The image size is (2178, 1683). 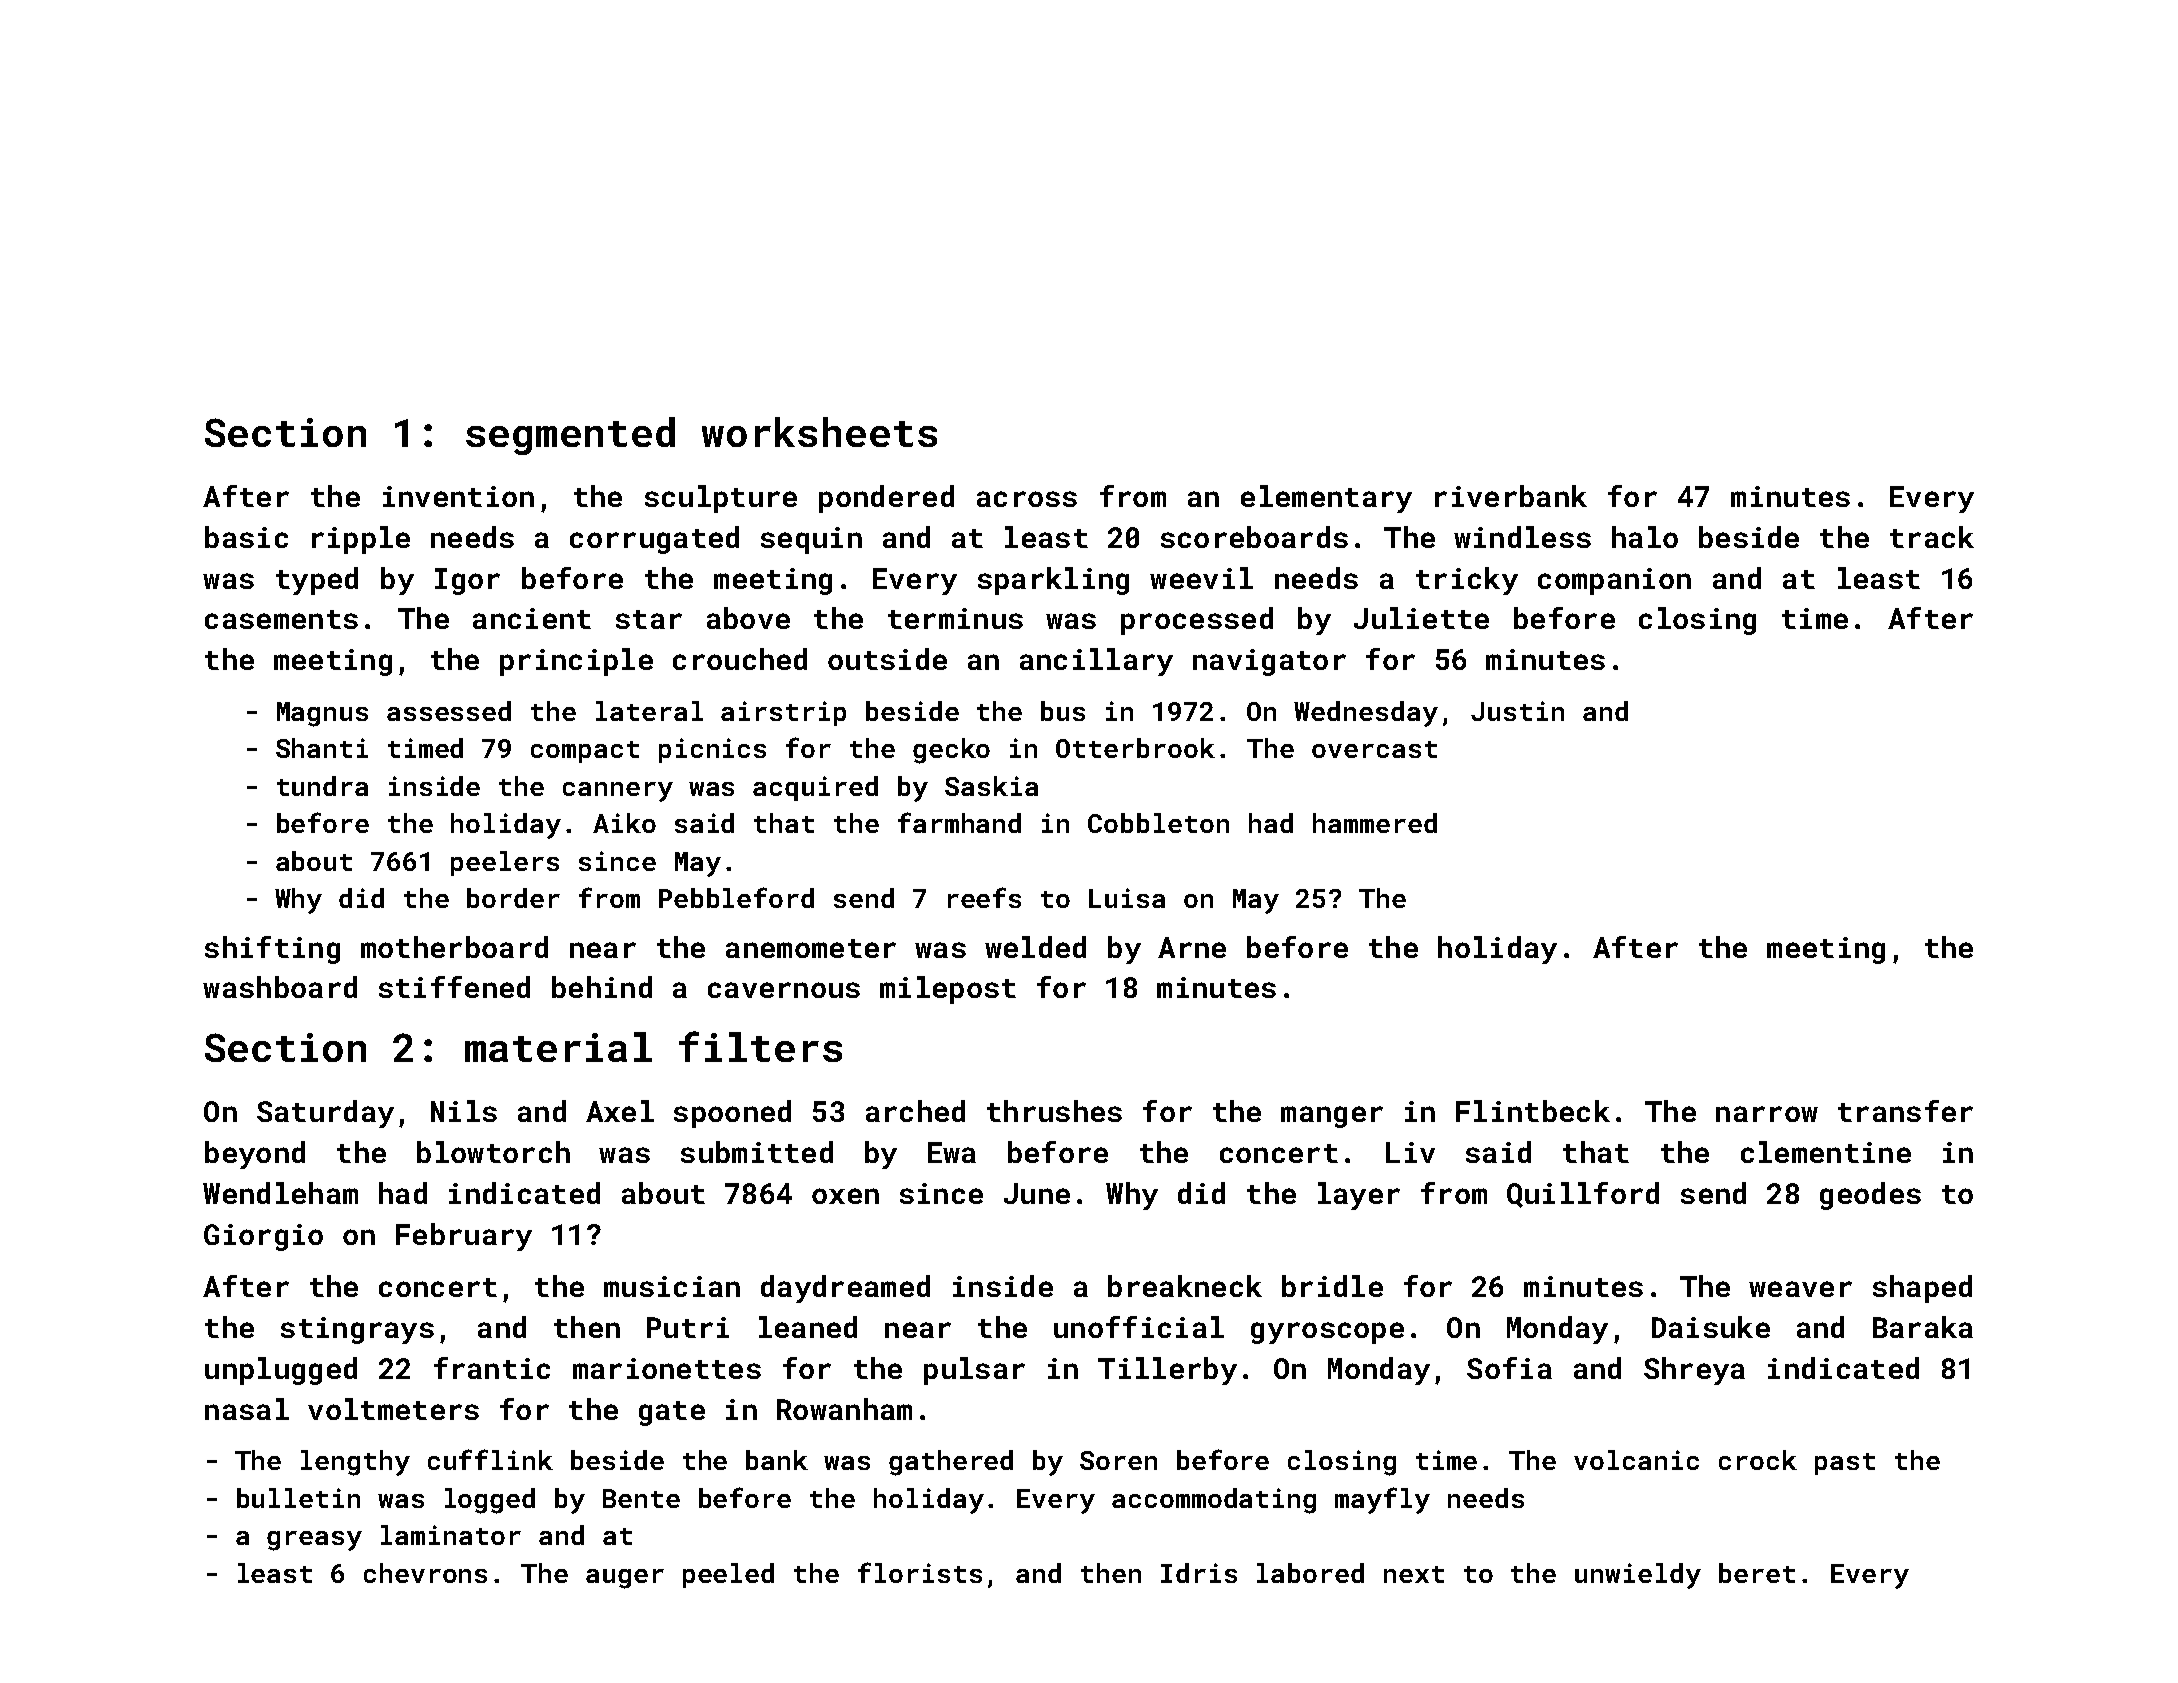 I want to click on pondered, so click(x=886, y=499).
